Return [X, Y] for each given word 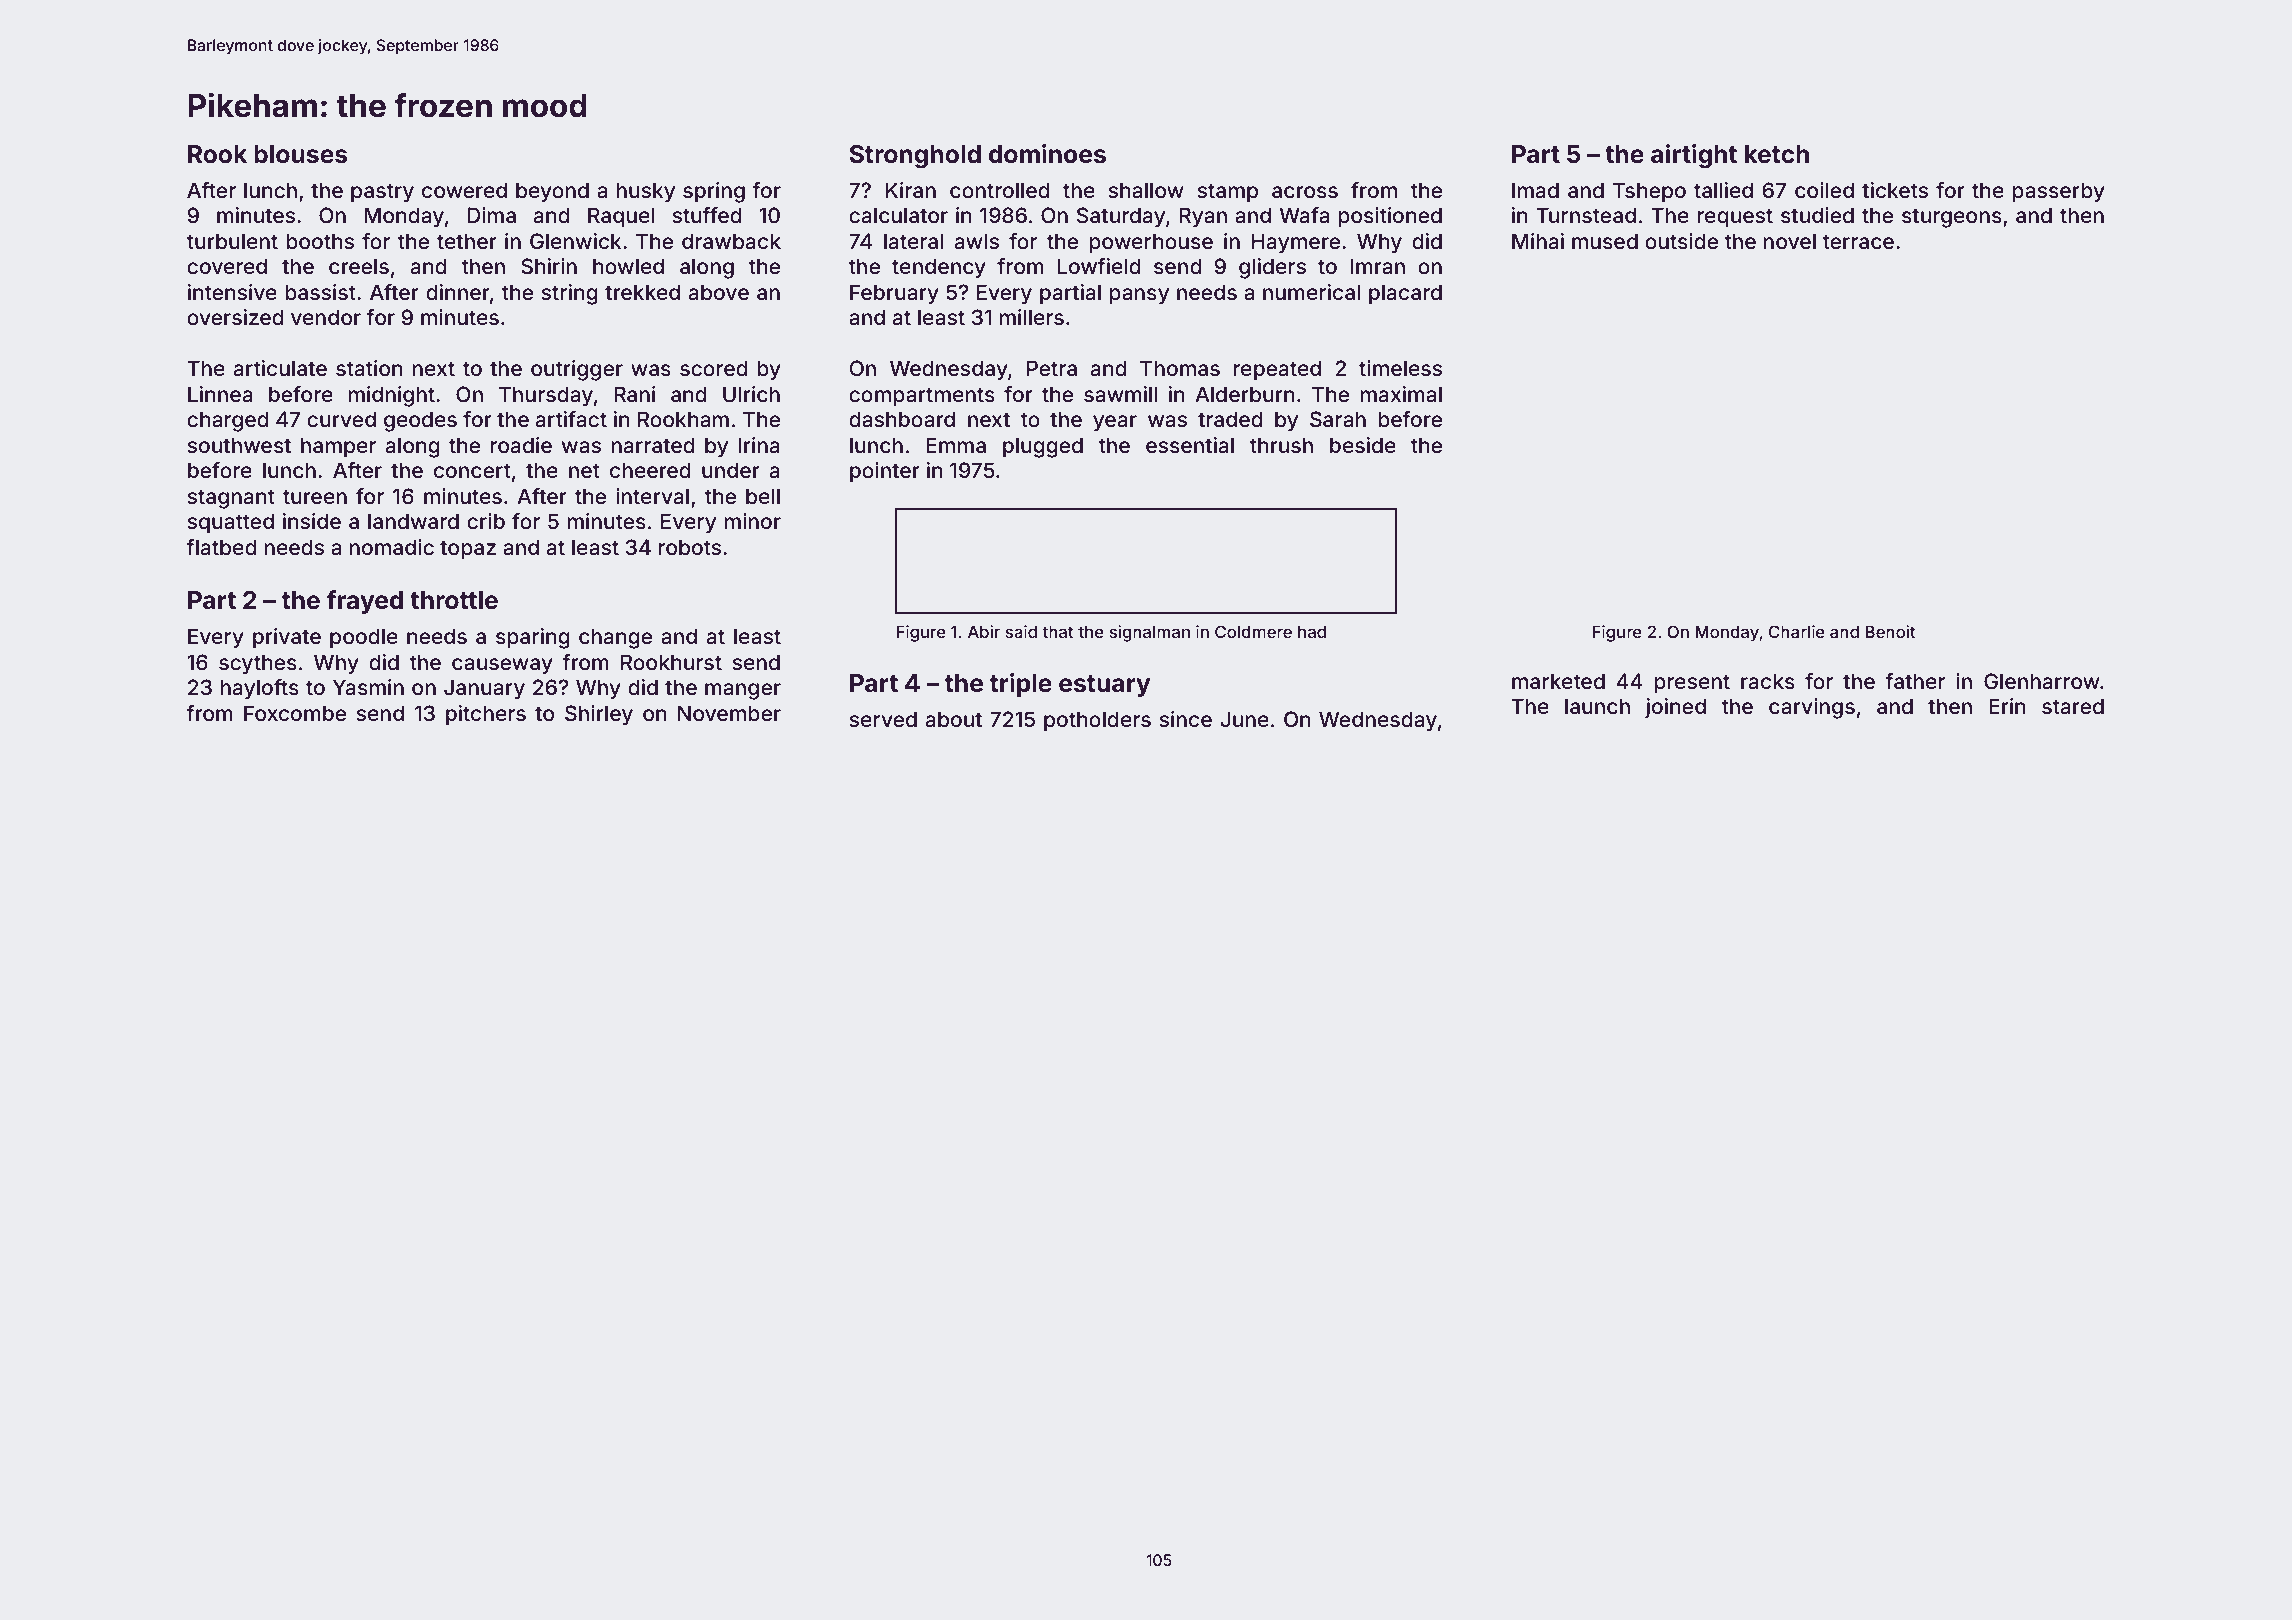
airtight [1694, 156]
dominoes [1047, 154]
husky [646, 192]
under [731, 470]
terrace [1858, 241]
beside [1363, 445]
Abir [984, 631]
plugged [1043, 447]
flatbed [222, 547]
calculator [898, 215]
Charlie [1797, 631]
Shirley [599, 715]
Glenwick [576, 241]
